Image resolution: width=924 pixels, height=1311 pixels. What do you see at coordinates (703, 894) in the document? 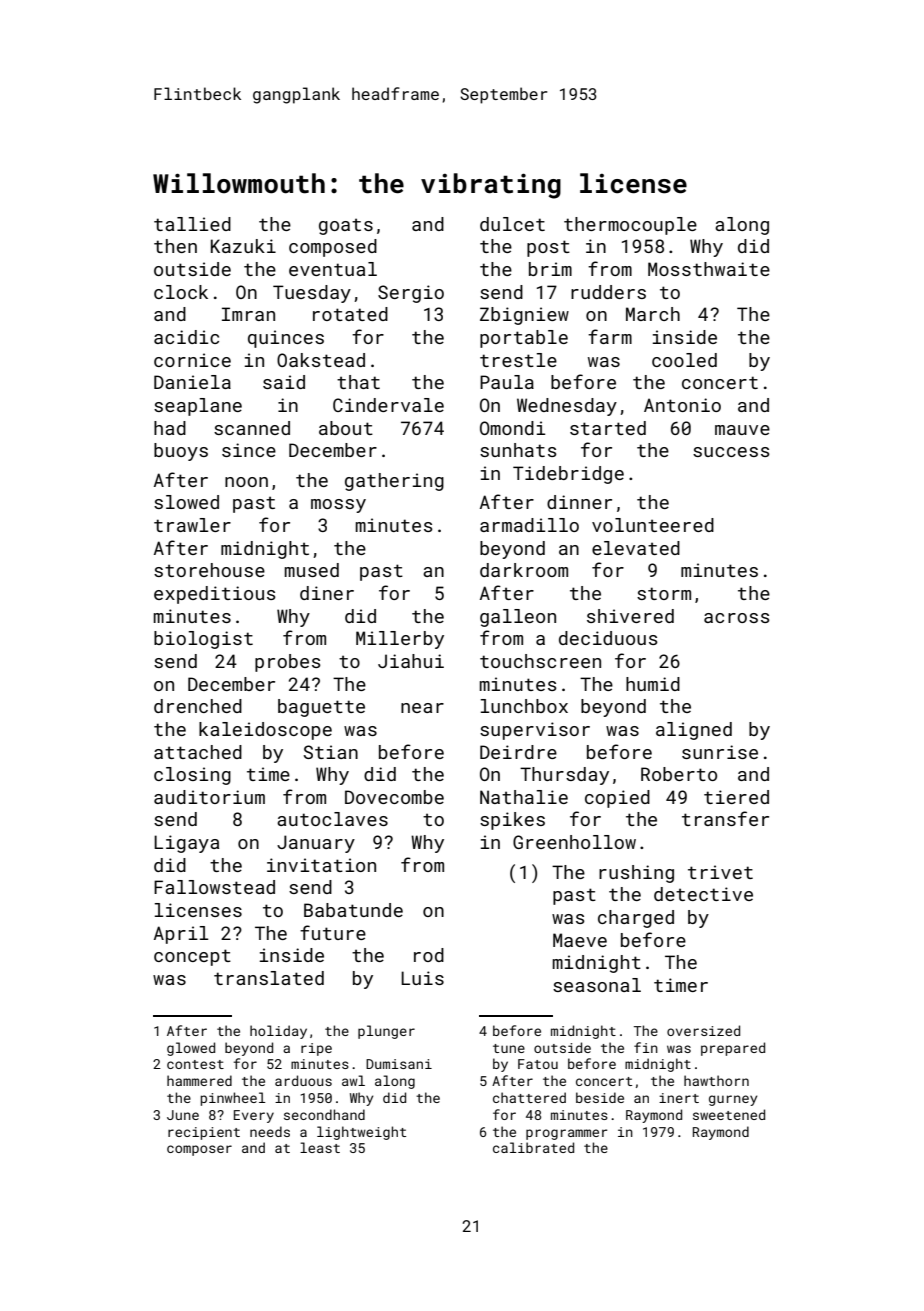
I see `detective` at bounding box center [703, 894].
